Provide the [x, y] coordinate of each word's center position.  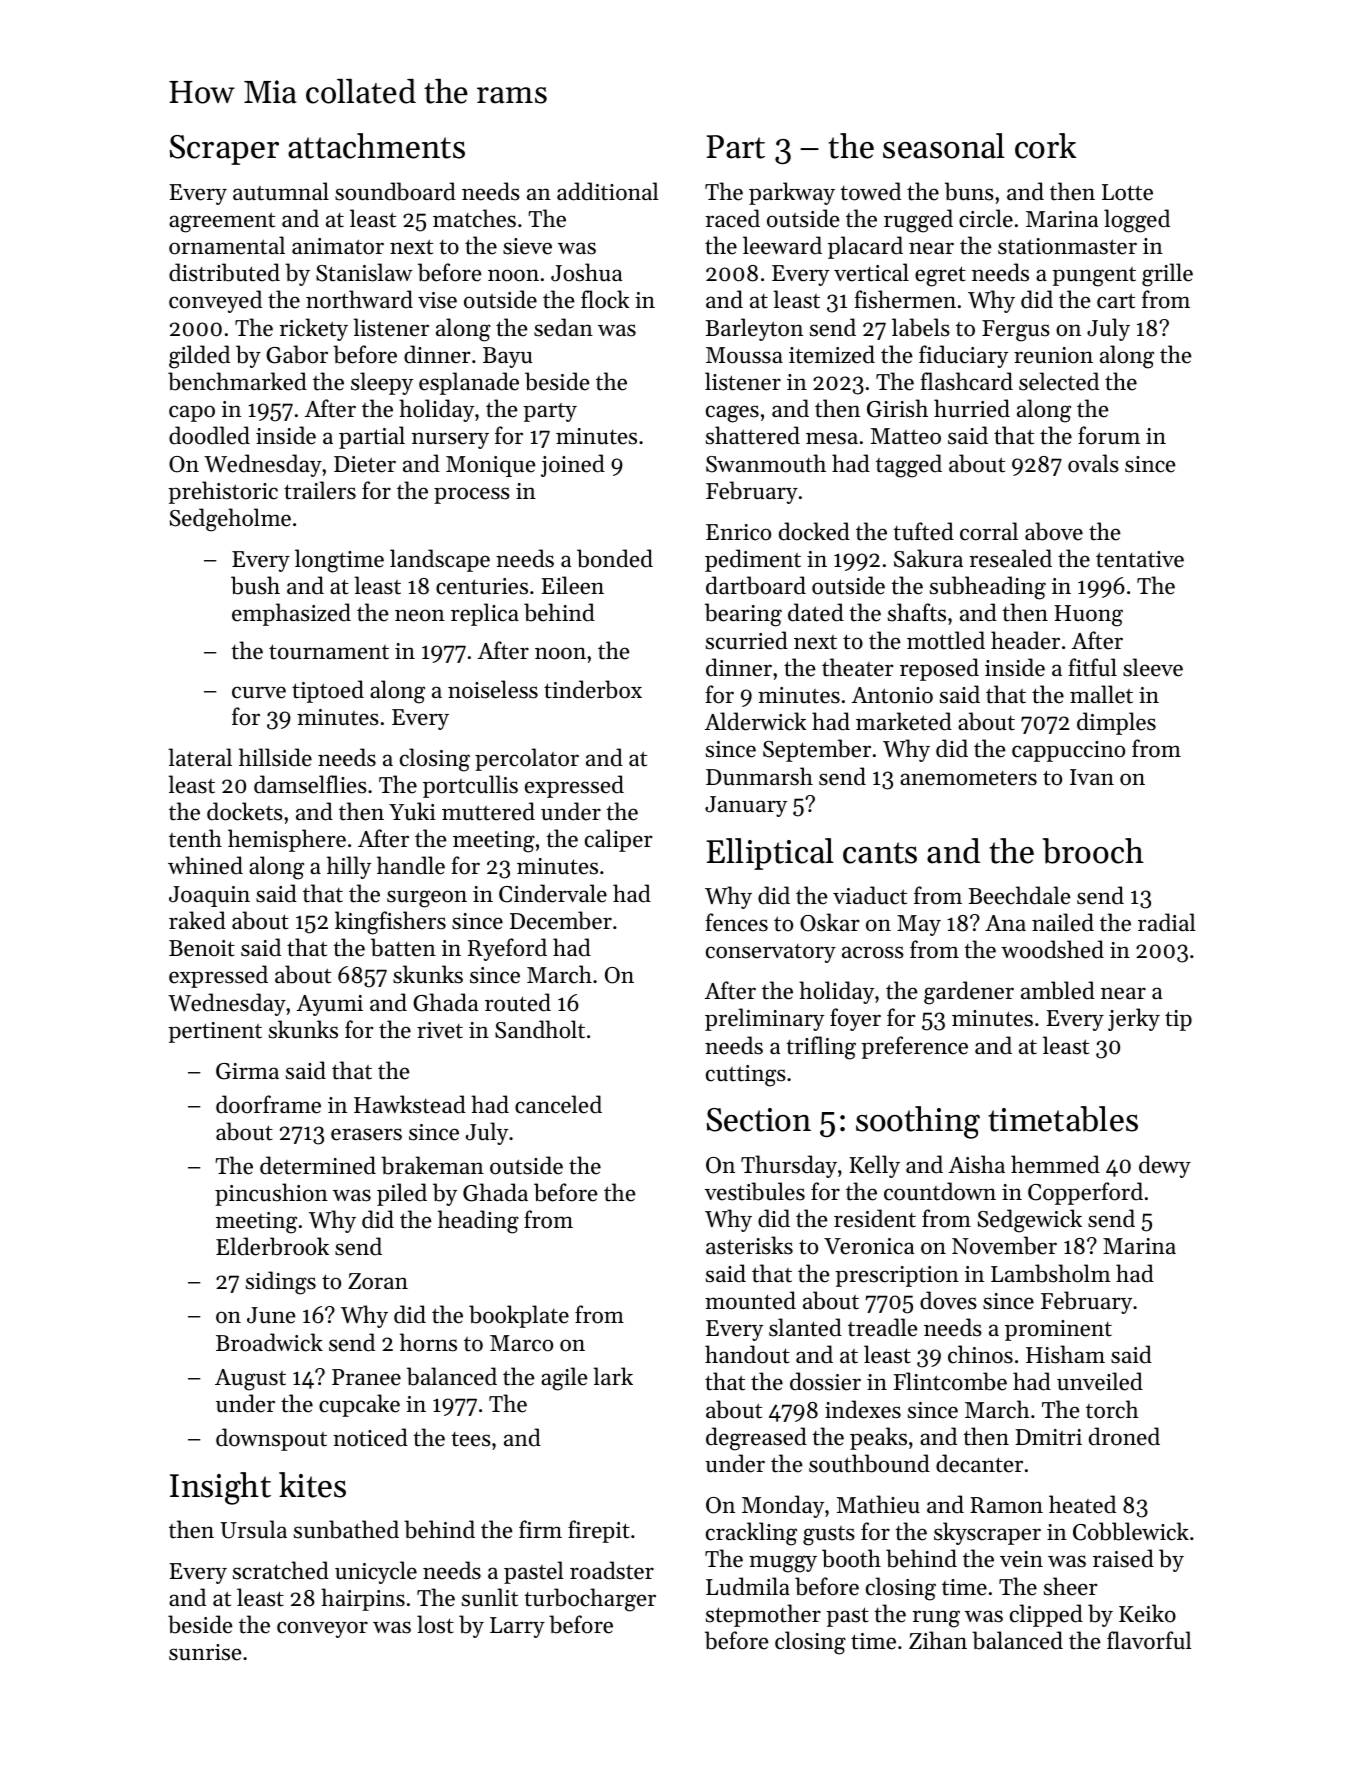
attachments [376, 146]
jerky [1134, 1019]
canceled [558, 1104]
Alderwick [756, 721]
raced [733, 218]
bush [255, 585]
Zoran [378, 1281]
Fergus [1016, 331]
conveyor [322, 1629]
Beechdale [1020, 895]
